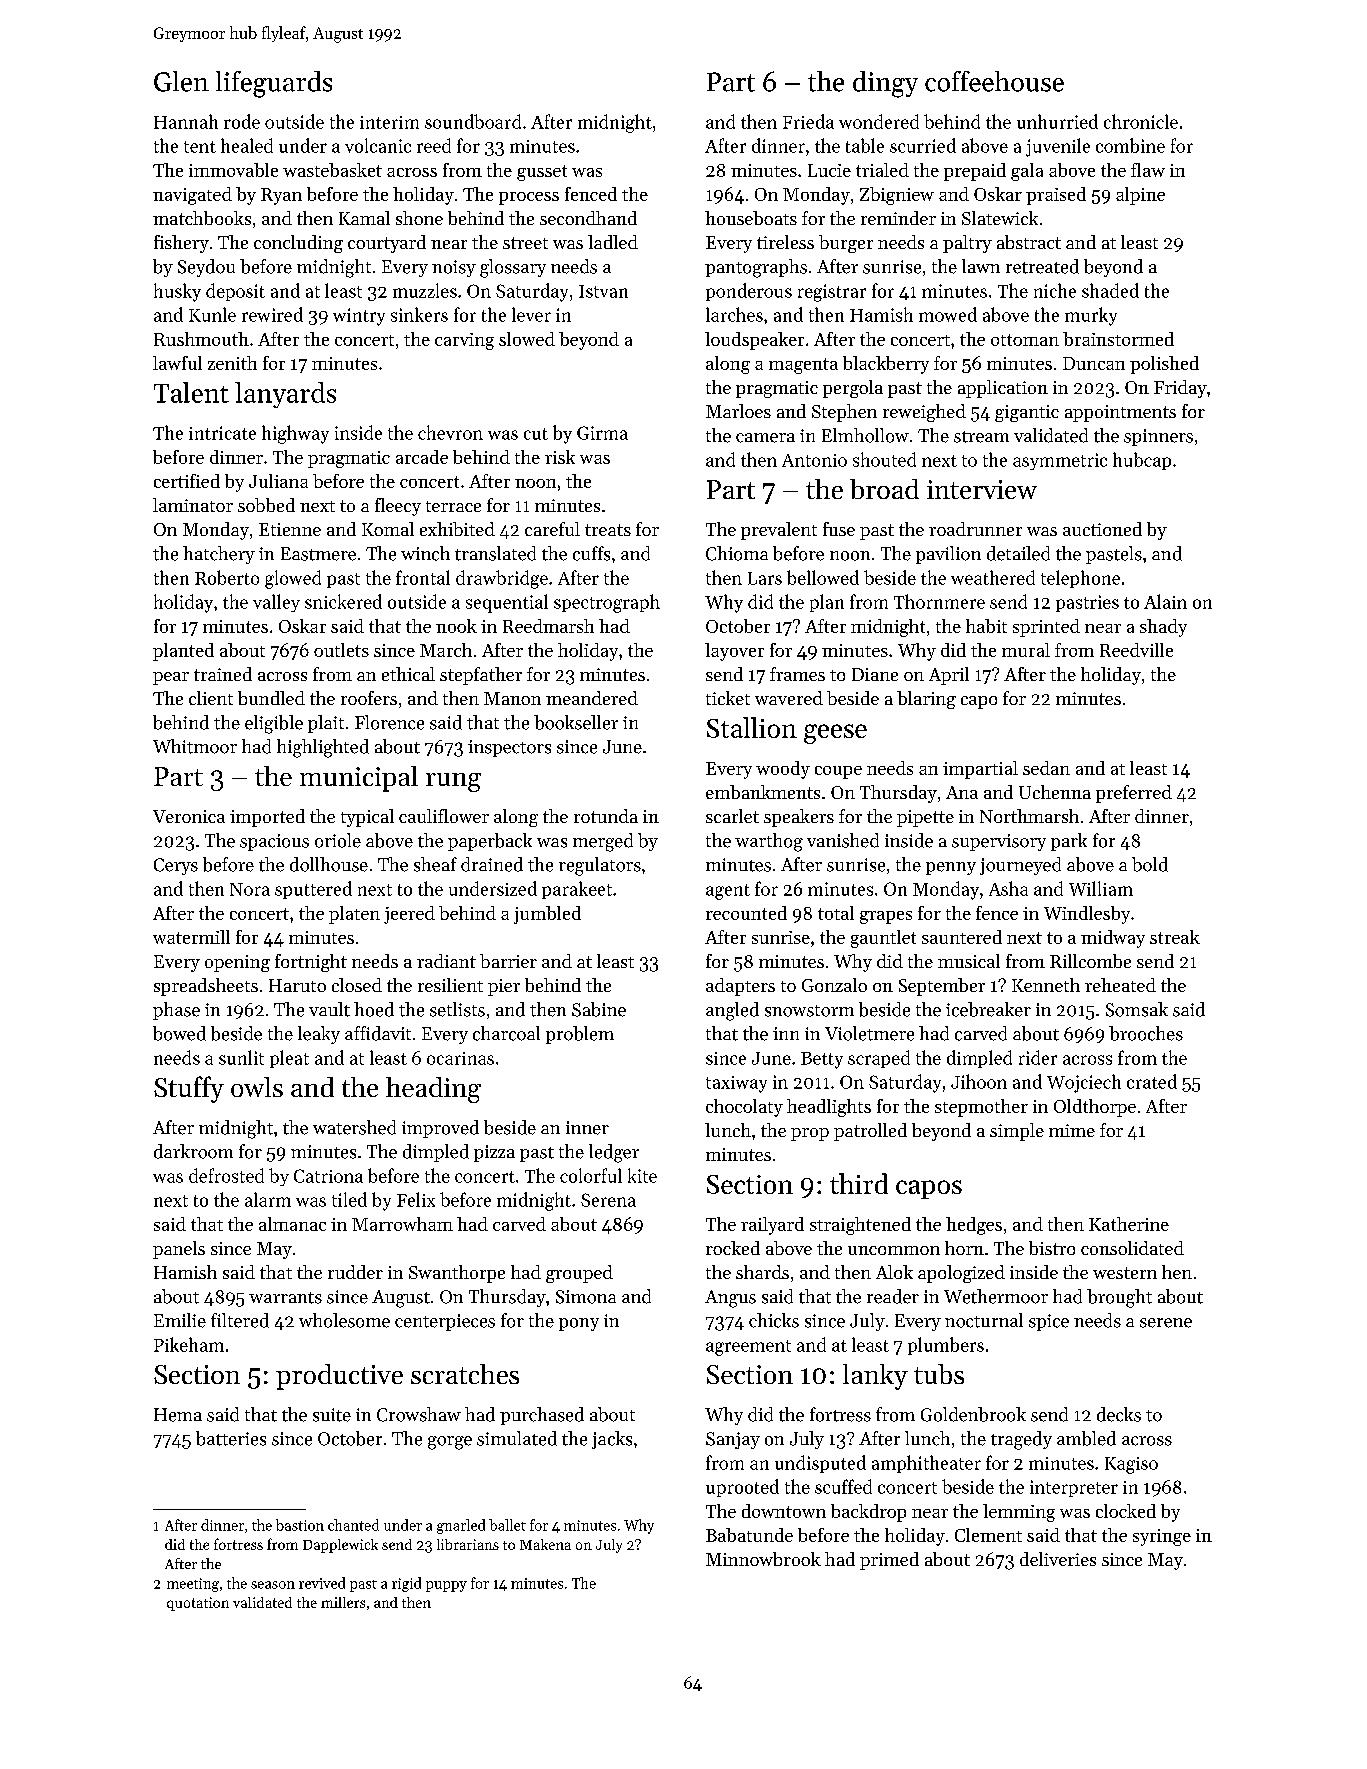 The height and width of the document is (1769, 1367). Describe the element at coordinates (925, 818) in the document. I see `pipette` at that location.
